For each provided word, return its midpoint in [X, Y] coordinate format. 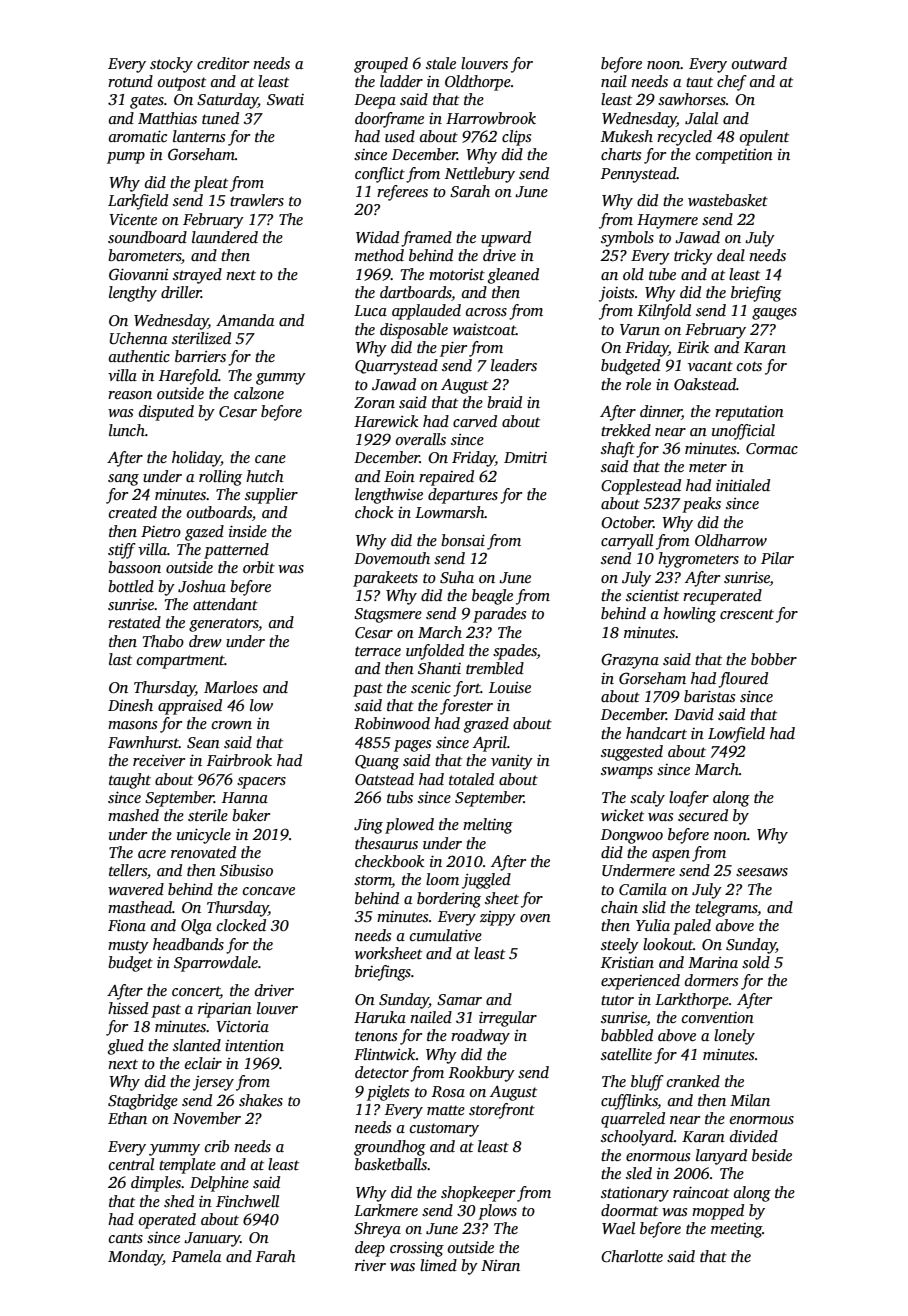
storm [373, 881]
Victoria [242, 1026]
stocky [171, 65]
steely [620, 946]
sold [756, 962]
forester [466, 707]
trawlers [257, 200]
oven [535, 918]
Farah [276, 1256]
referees [402, 193]
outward [759, 63]
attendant [225, 604]
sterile [208, 815]
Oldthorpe [478, 83]
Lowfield [736, 735]
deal [731, 255]
